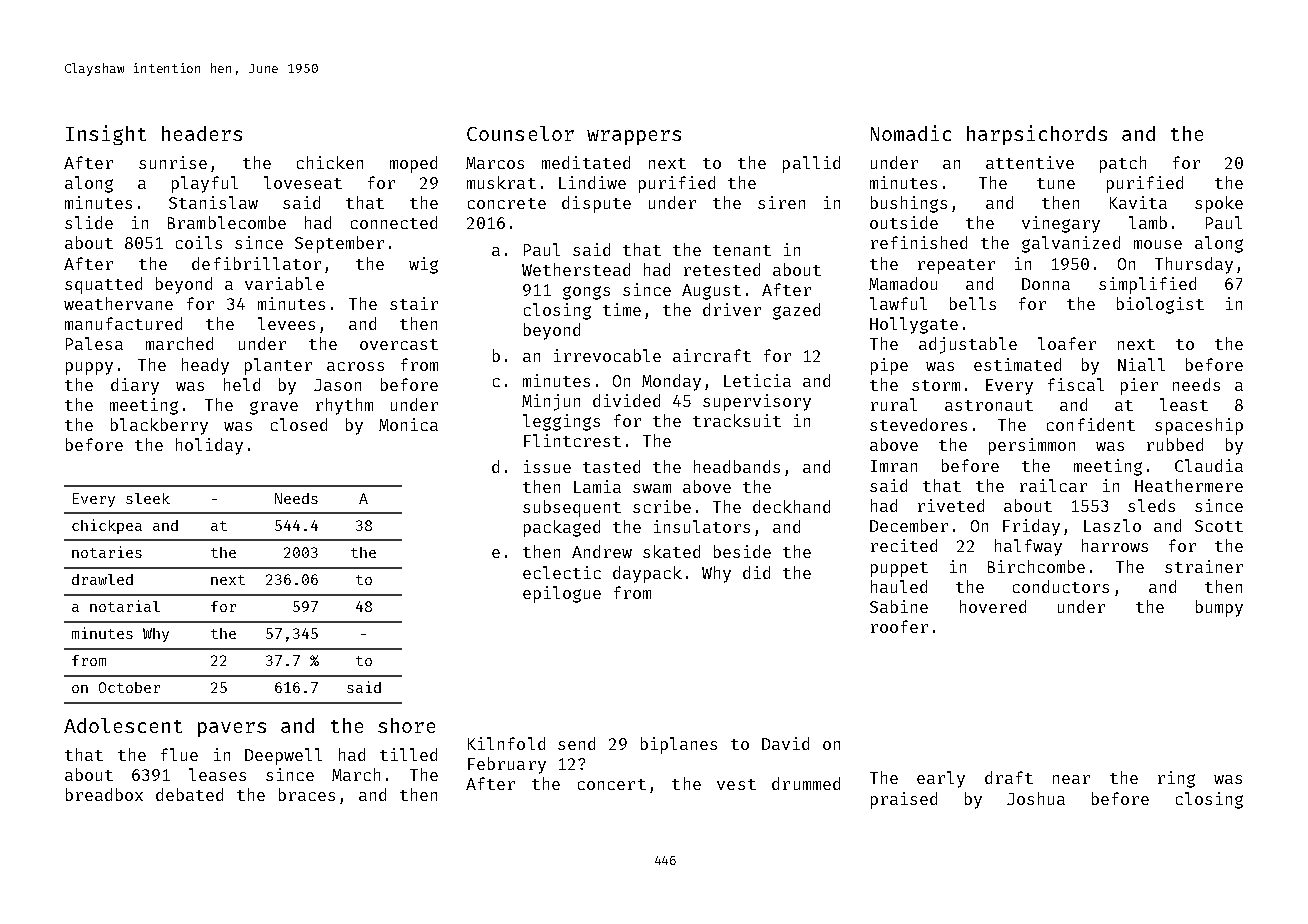  Describe the element at coordinates (1037, 135) in the page. I see `harpsichords` at that location.
